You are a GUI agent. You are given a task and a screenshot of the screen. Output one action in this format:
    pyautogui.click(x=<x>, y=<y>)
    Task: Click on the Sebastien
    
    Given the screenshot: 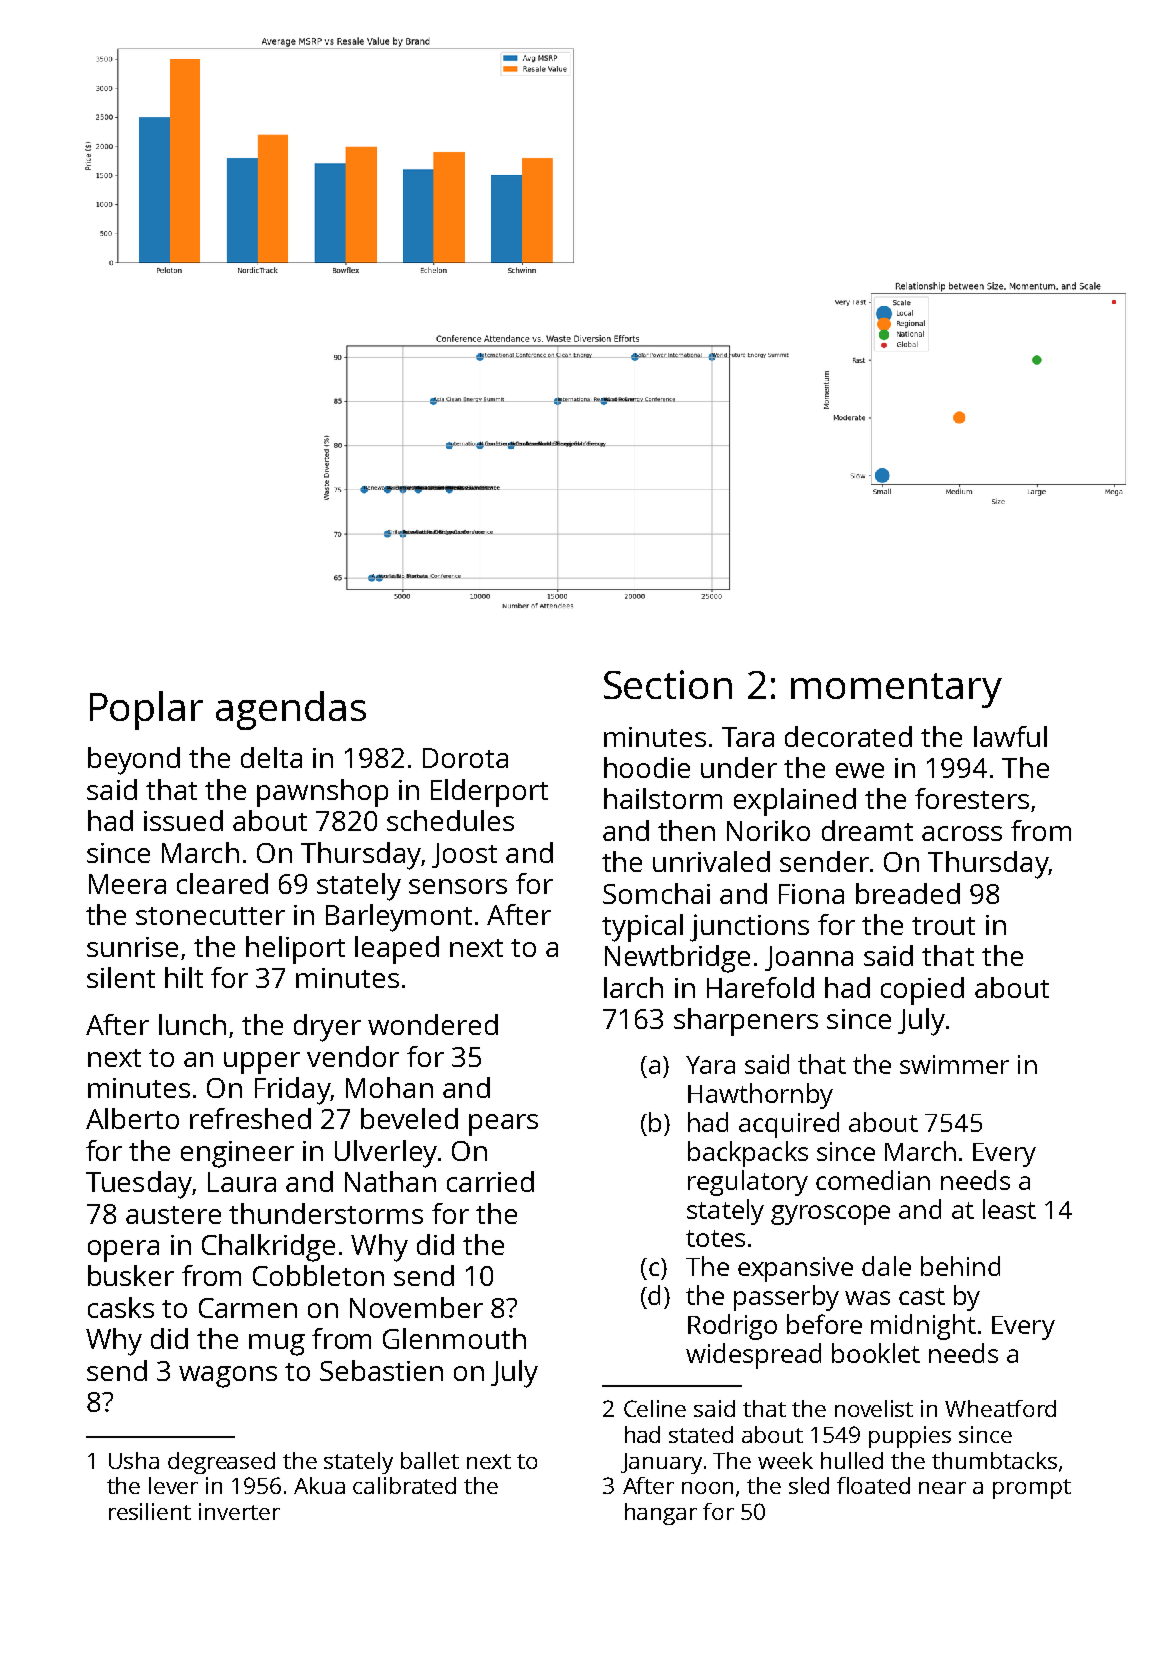 What is the action you would take?
    pyautogui.click(x=381, y=1370)
